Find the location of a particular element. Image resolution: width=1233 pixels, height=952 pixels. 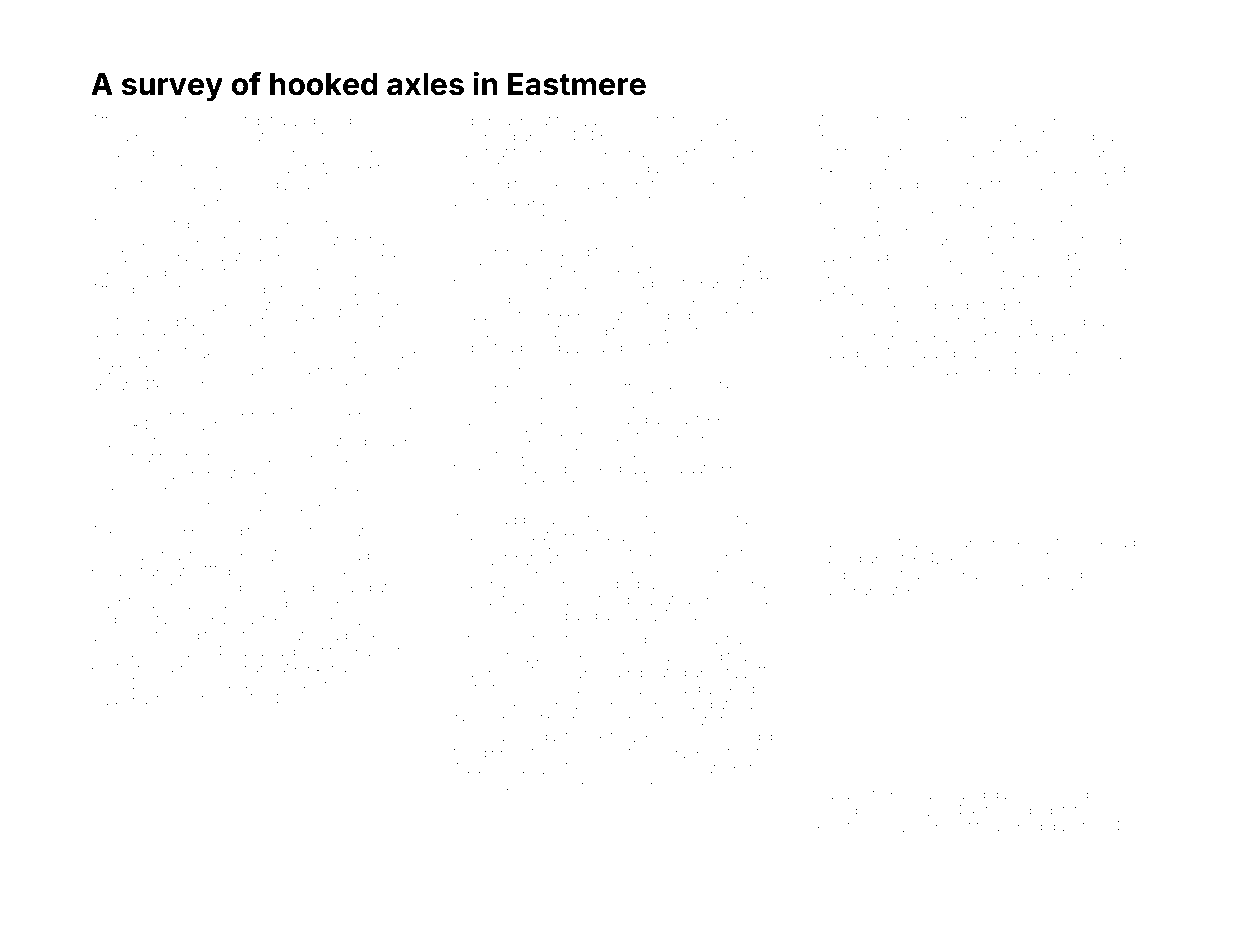

Jurgen is located at coordinates (840, 576).
